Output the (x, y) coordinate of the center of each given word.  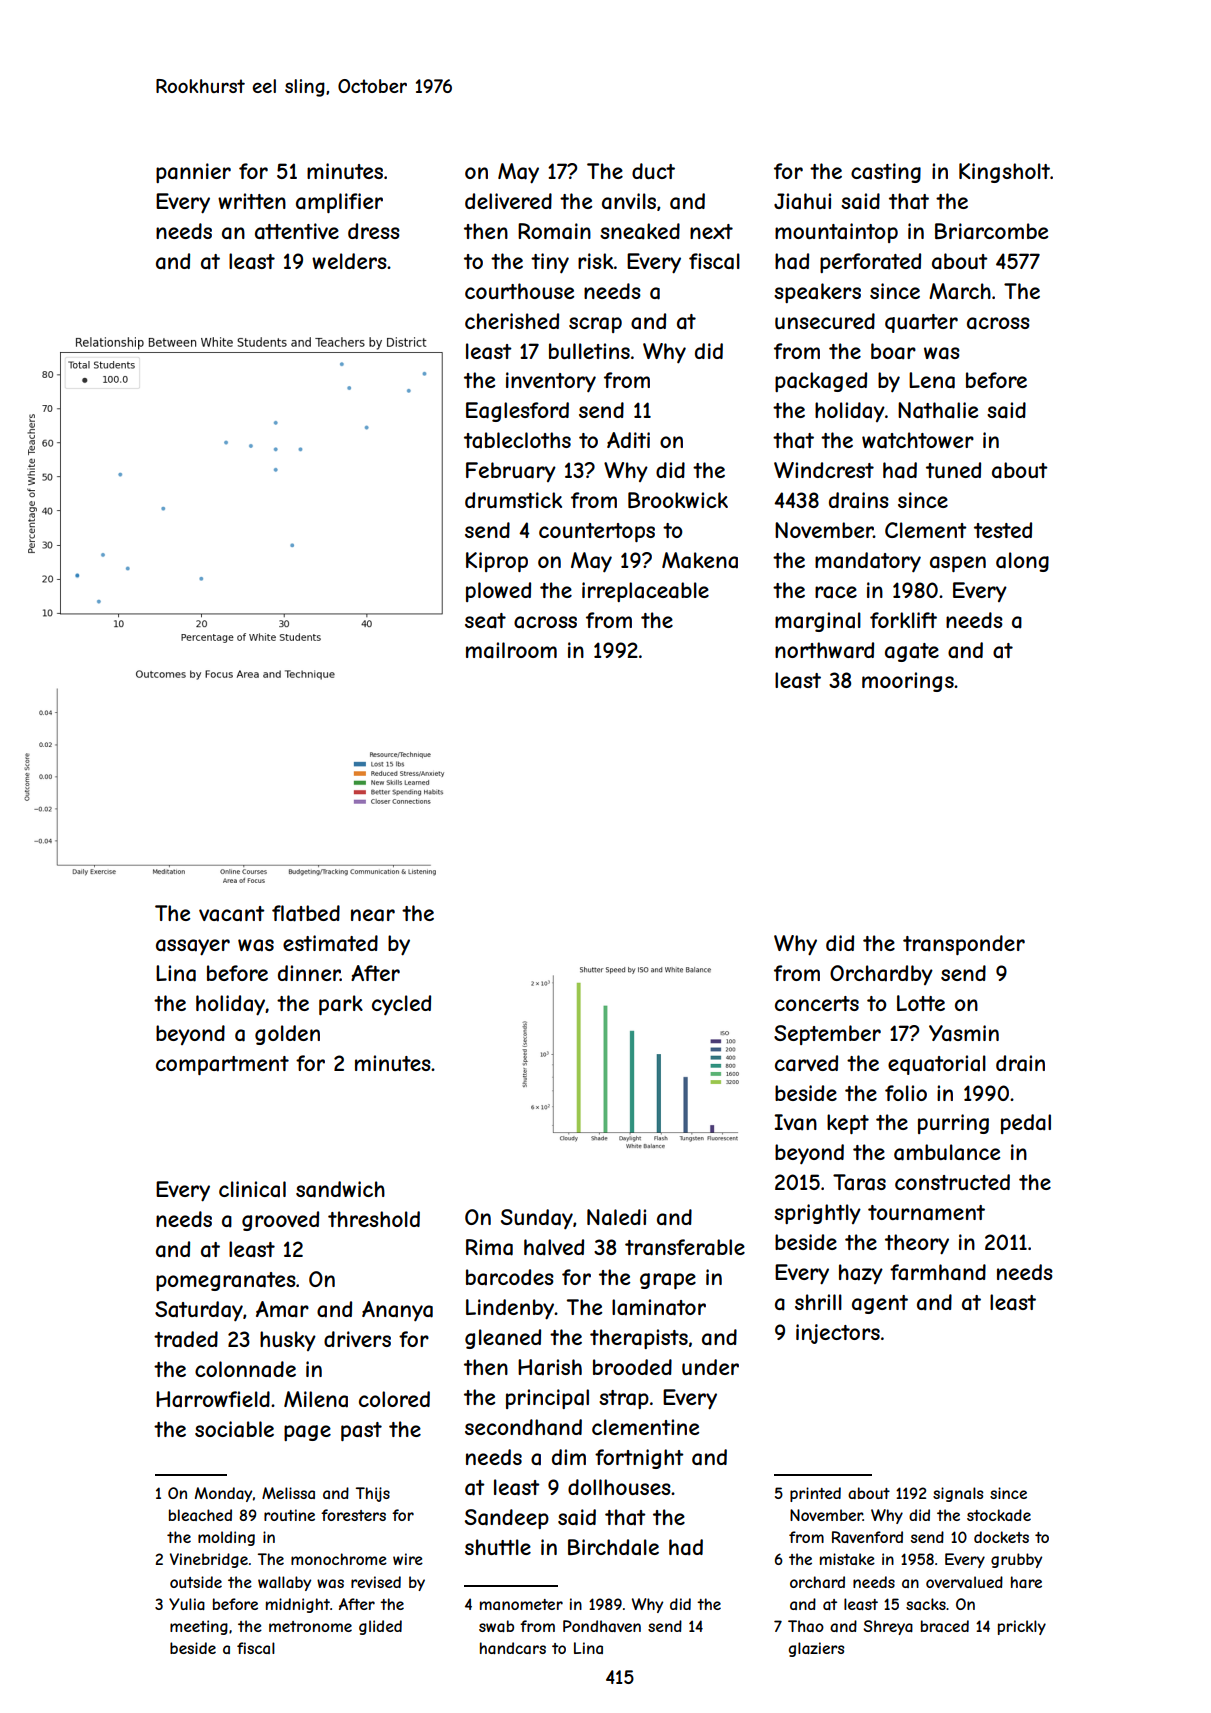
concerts (817, 1003)
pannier (193, 173)
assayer (193, 947)
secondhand (523, 1427)
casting (886, 173)
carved (806, 1063)
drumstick (513, 500)
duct (653, 171)
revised (376, 1582)
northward (824, 650)
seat (485, 621)
